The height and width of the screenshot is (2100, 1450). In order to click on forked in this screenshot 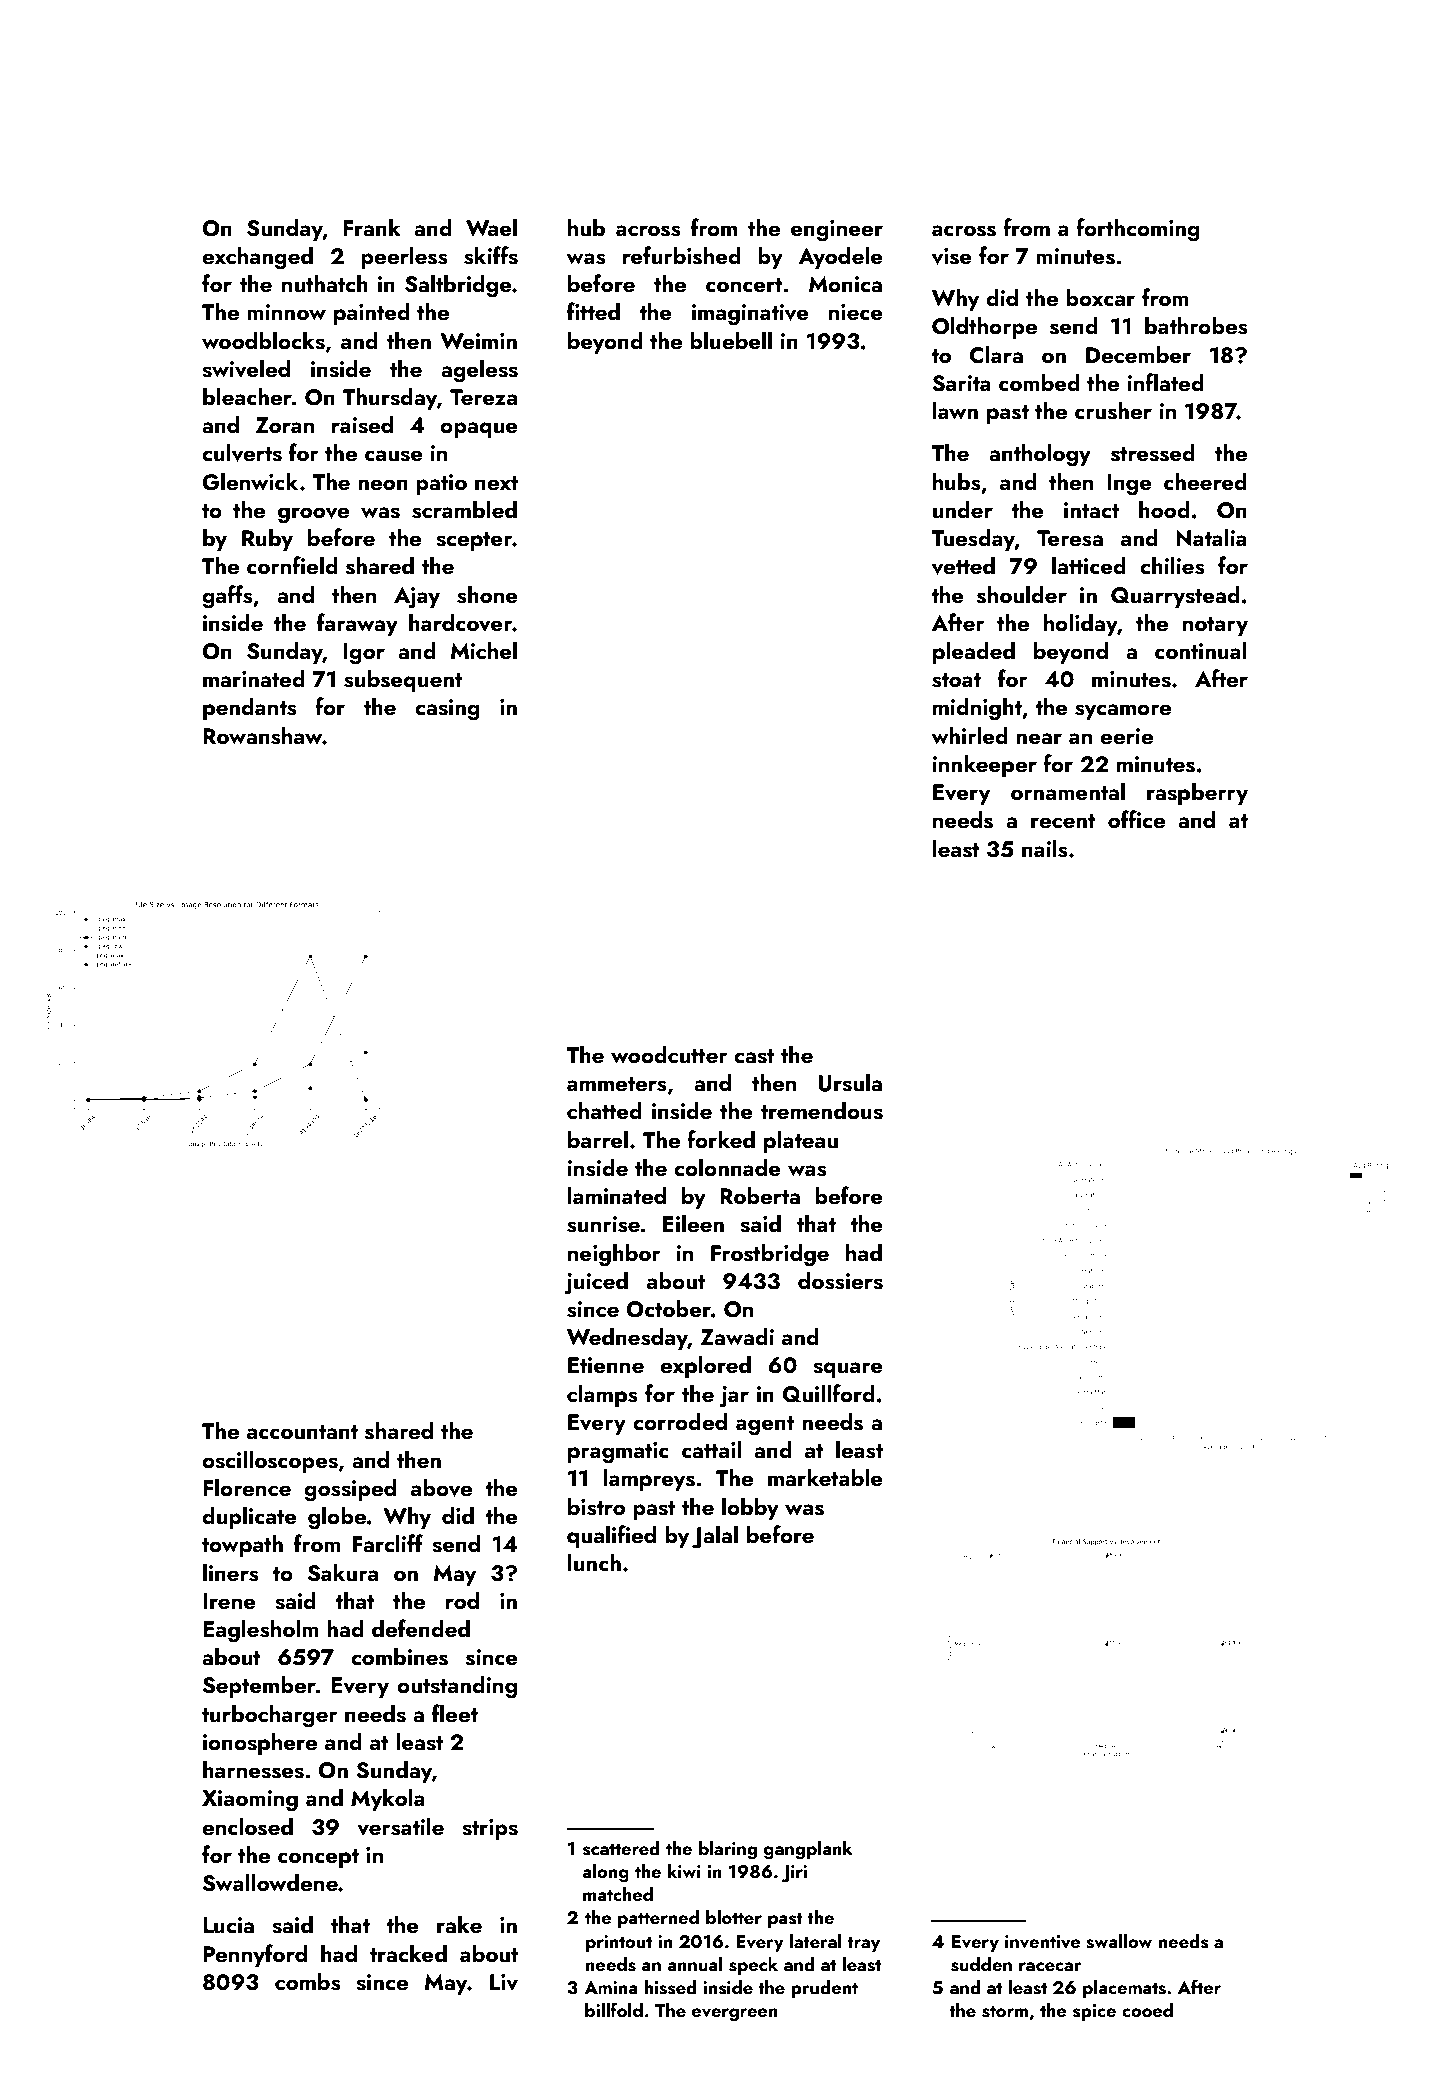, I will do `click(721, 1139)`.
